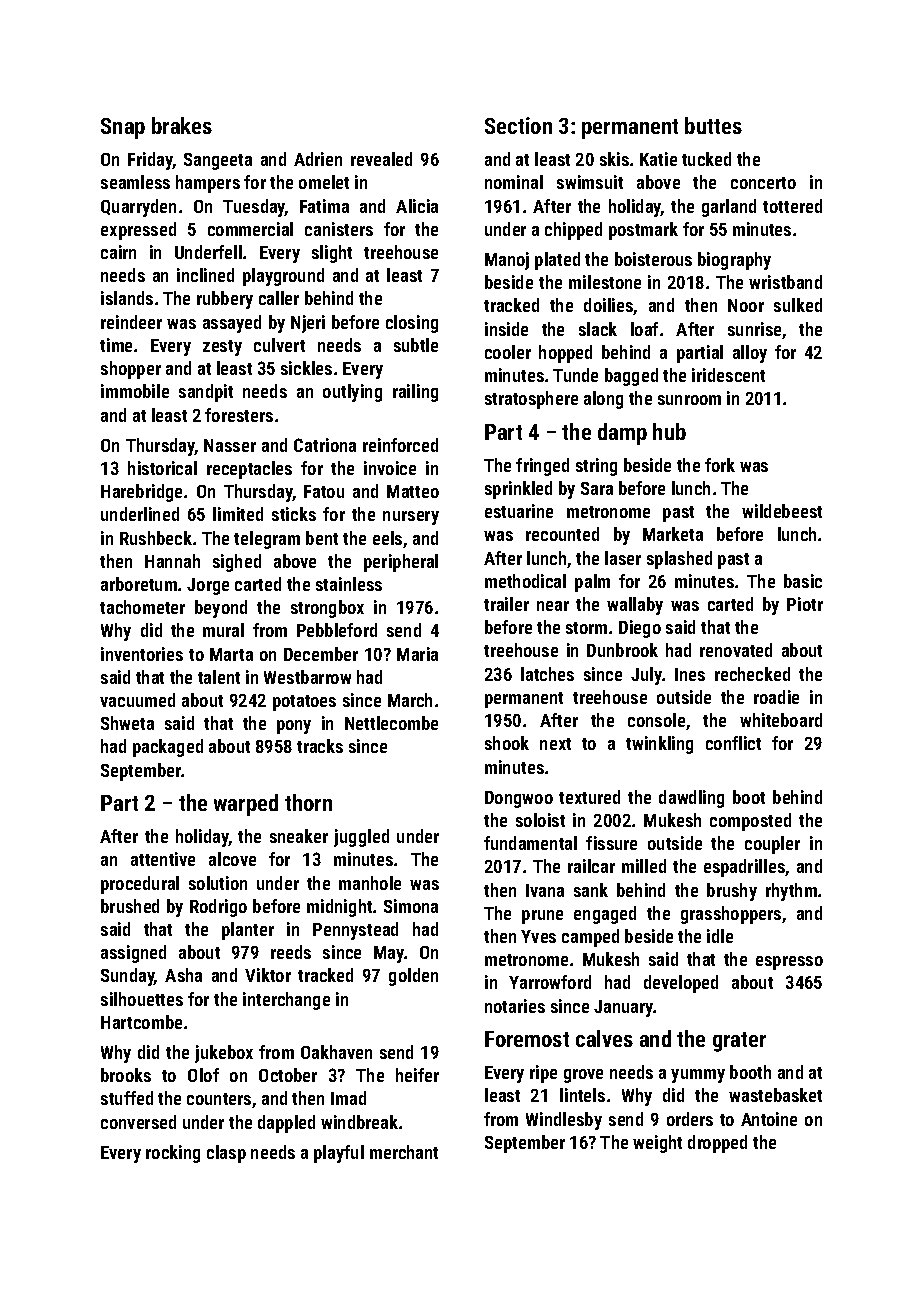  I want to click on Windlesby, so click(564, 1121).
